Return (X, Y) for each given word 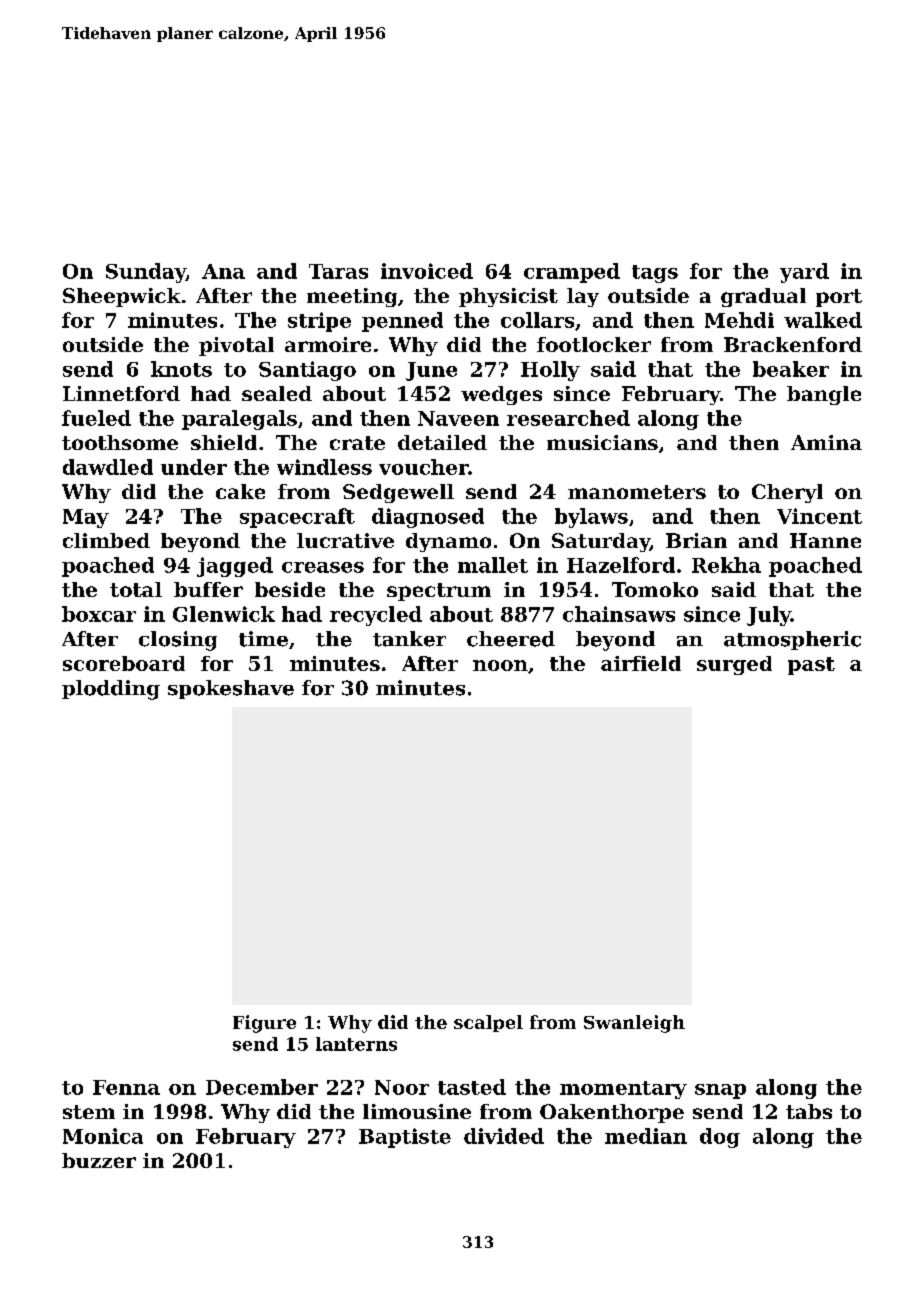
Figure (264, 1024)
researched (568, 418)
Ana (223, 271)
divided (504, 1136)
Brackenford (793, 344)
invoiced (427, 271)
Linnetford (121, 393)
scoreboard (124, 663)
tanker (409, 639)
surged (734, 665)
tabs (809, 1111)
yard (804, 273)
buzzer (99, 1160)
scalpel (488, 1023)
